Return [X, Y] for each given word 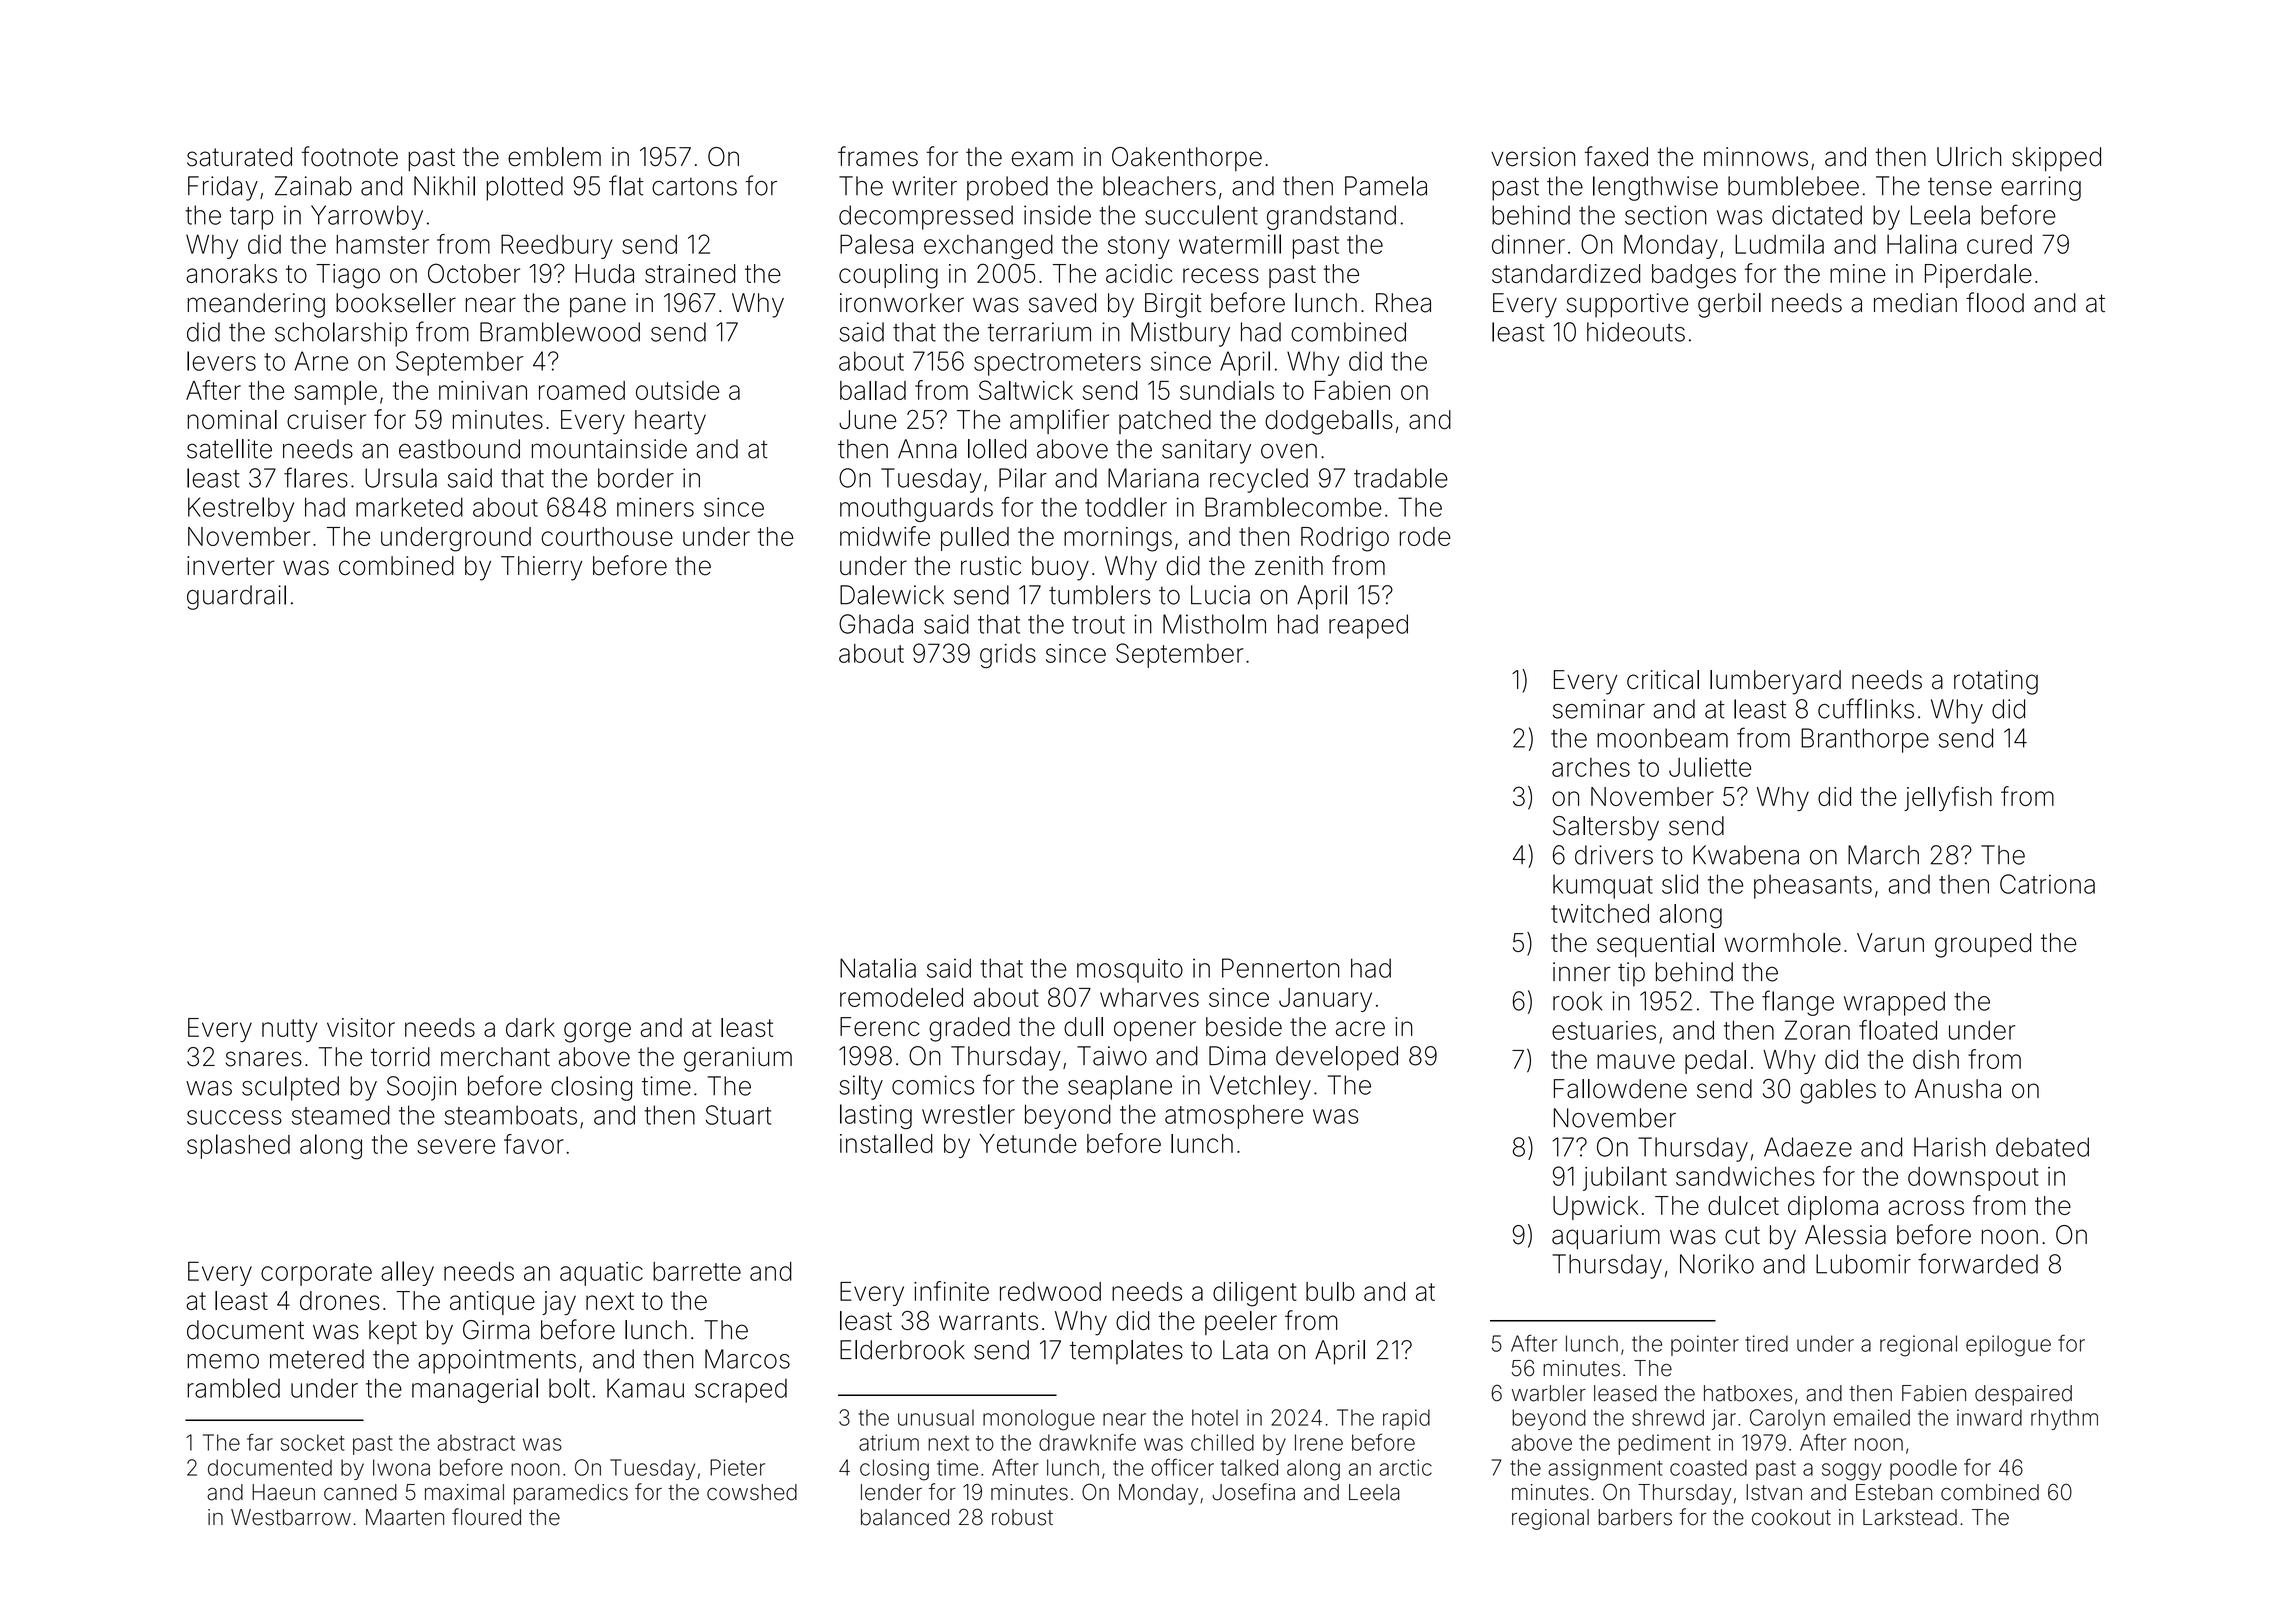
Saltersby [1606, 828]
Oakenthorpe [1187, 159]
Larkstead [1910, 1517]
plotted [524, 188]
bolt [569, 1388]
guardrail [236, 597]
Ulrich [1969, 157]
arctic [1405, 1467]
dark [530, 1027]
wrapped [1894, 1003]
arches [1591, 767]
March [1883, 855]
